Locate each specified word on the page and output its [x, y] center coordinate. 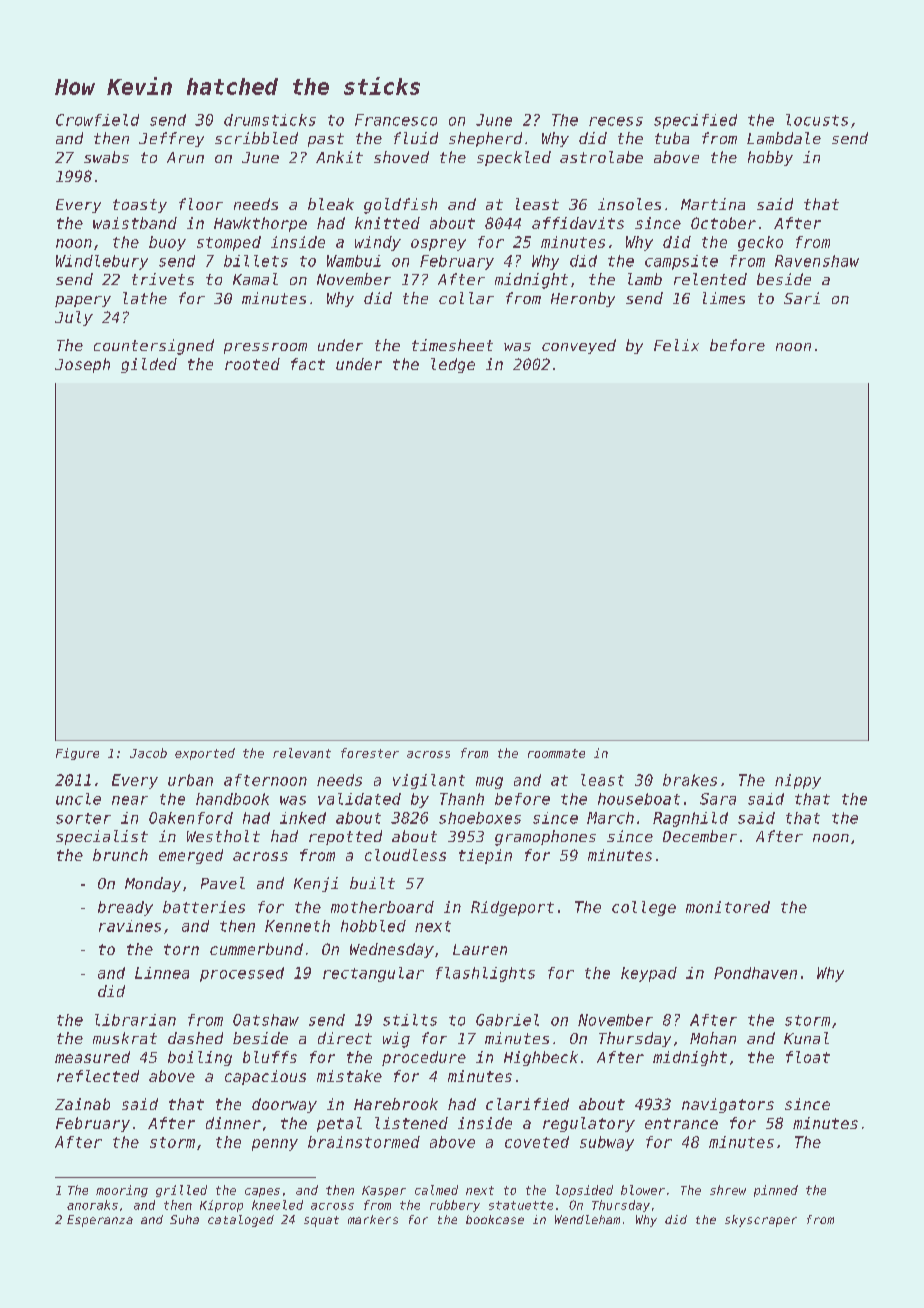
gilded [149, 365]
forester [370, 753]
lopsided [584, 1191]
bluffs [270, 1057]
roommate [556, 753]
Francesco [396, 120]
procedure [424, 1058]
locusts [817, 120]
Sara [718, 799]
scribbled [256, 138]
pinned [776, 1191]
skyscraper [761, 1221]
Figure [77, 754]
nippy [798, 781]
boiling [200, 1058]
